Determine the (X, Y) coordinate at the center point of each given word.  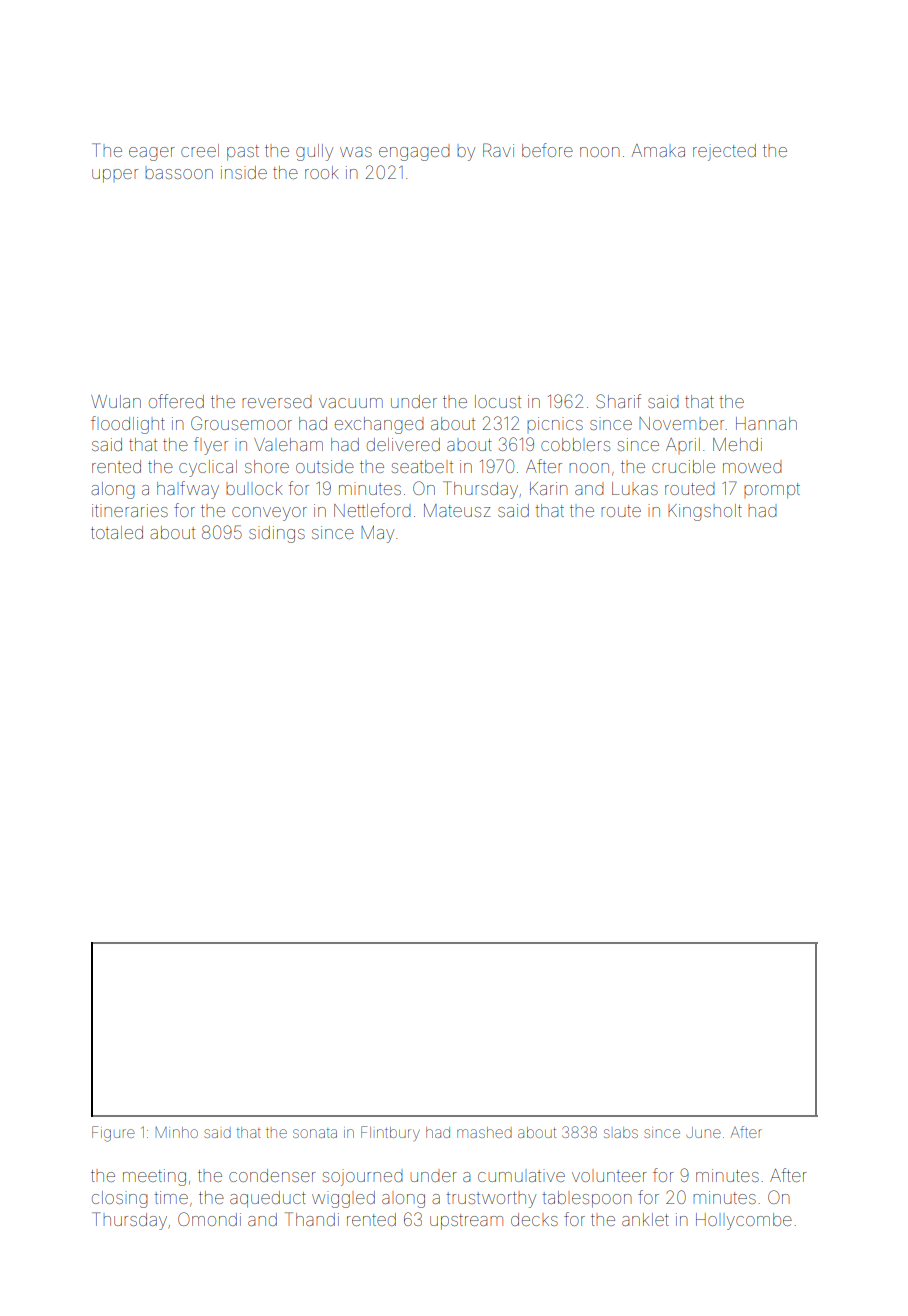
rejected (724, 152)
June (703, 1132)
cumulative (521, 1175)
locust (498, 401)
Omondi (209, 1219)
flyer (211, 446)
